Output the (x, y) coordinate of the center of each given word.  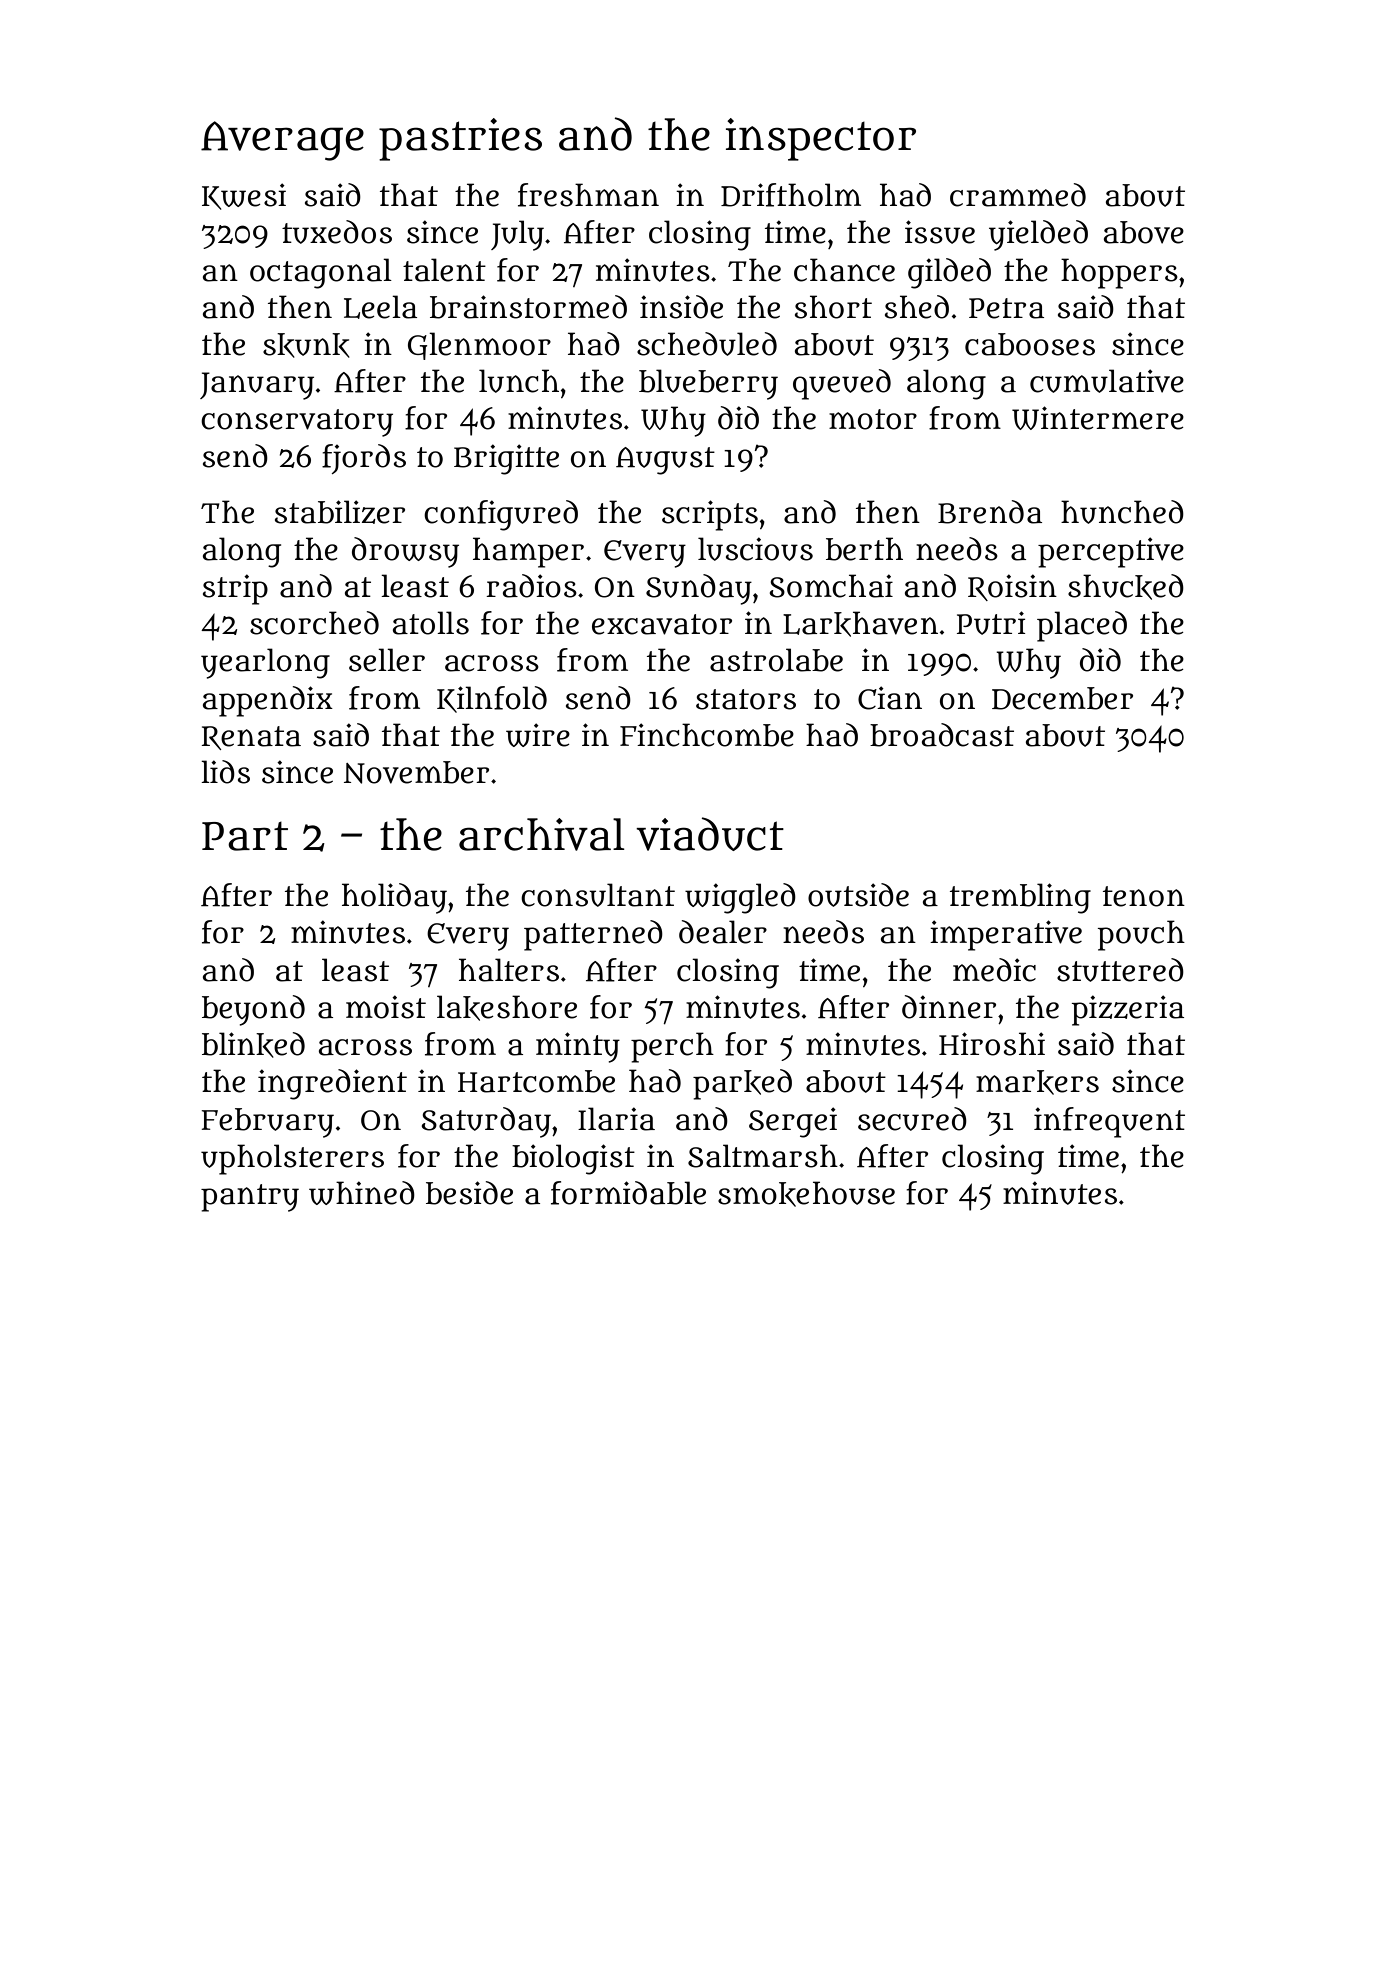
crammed (1018, 195)
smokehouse (806, 1194)
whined (362, 1193)
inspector (821, 139)
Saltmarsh (763, 1156)
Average (282, 141)
